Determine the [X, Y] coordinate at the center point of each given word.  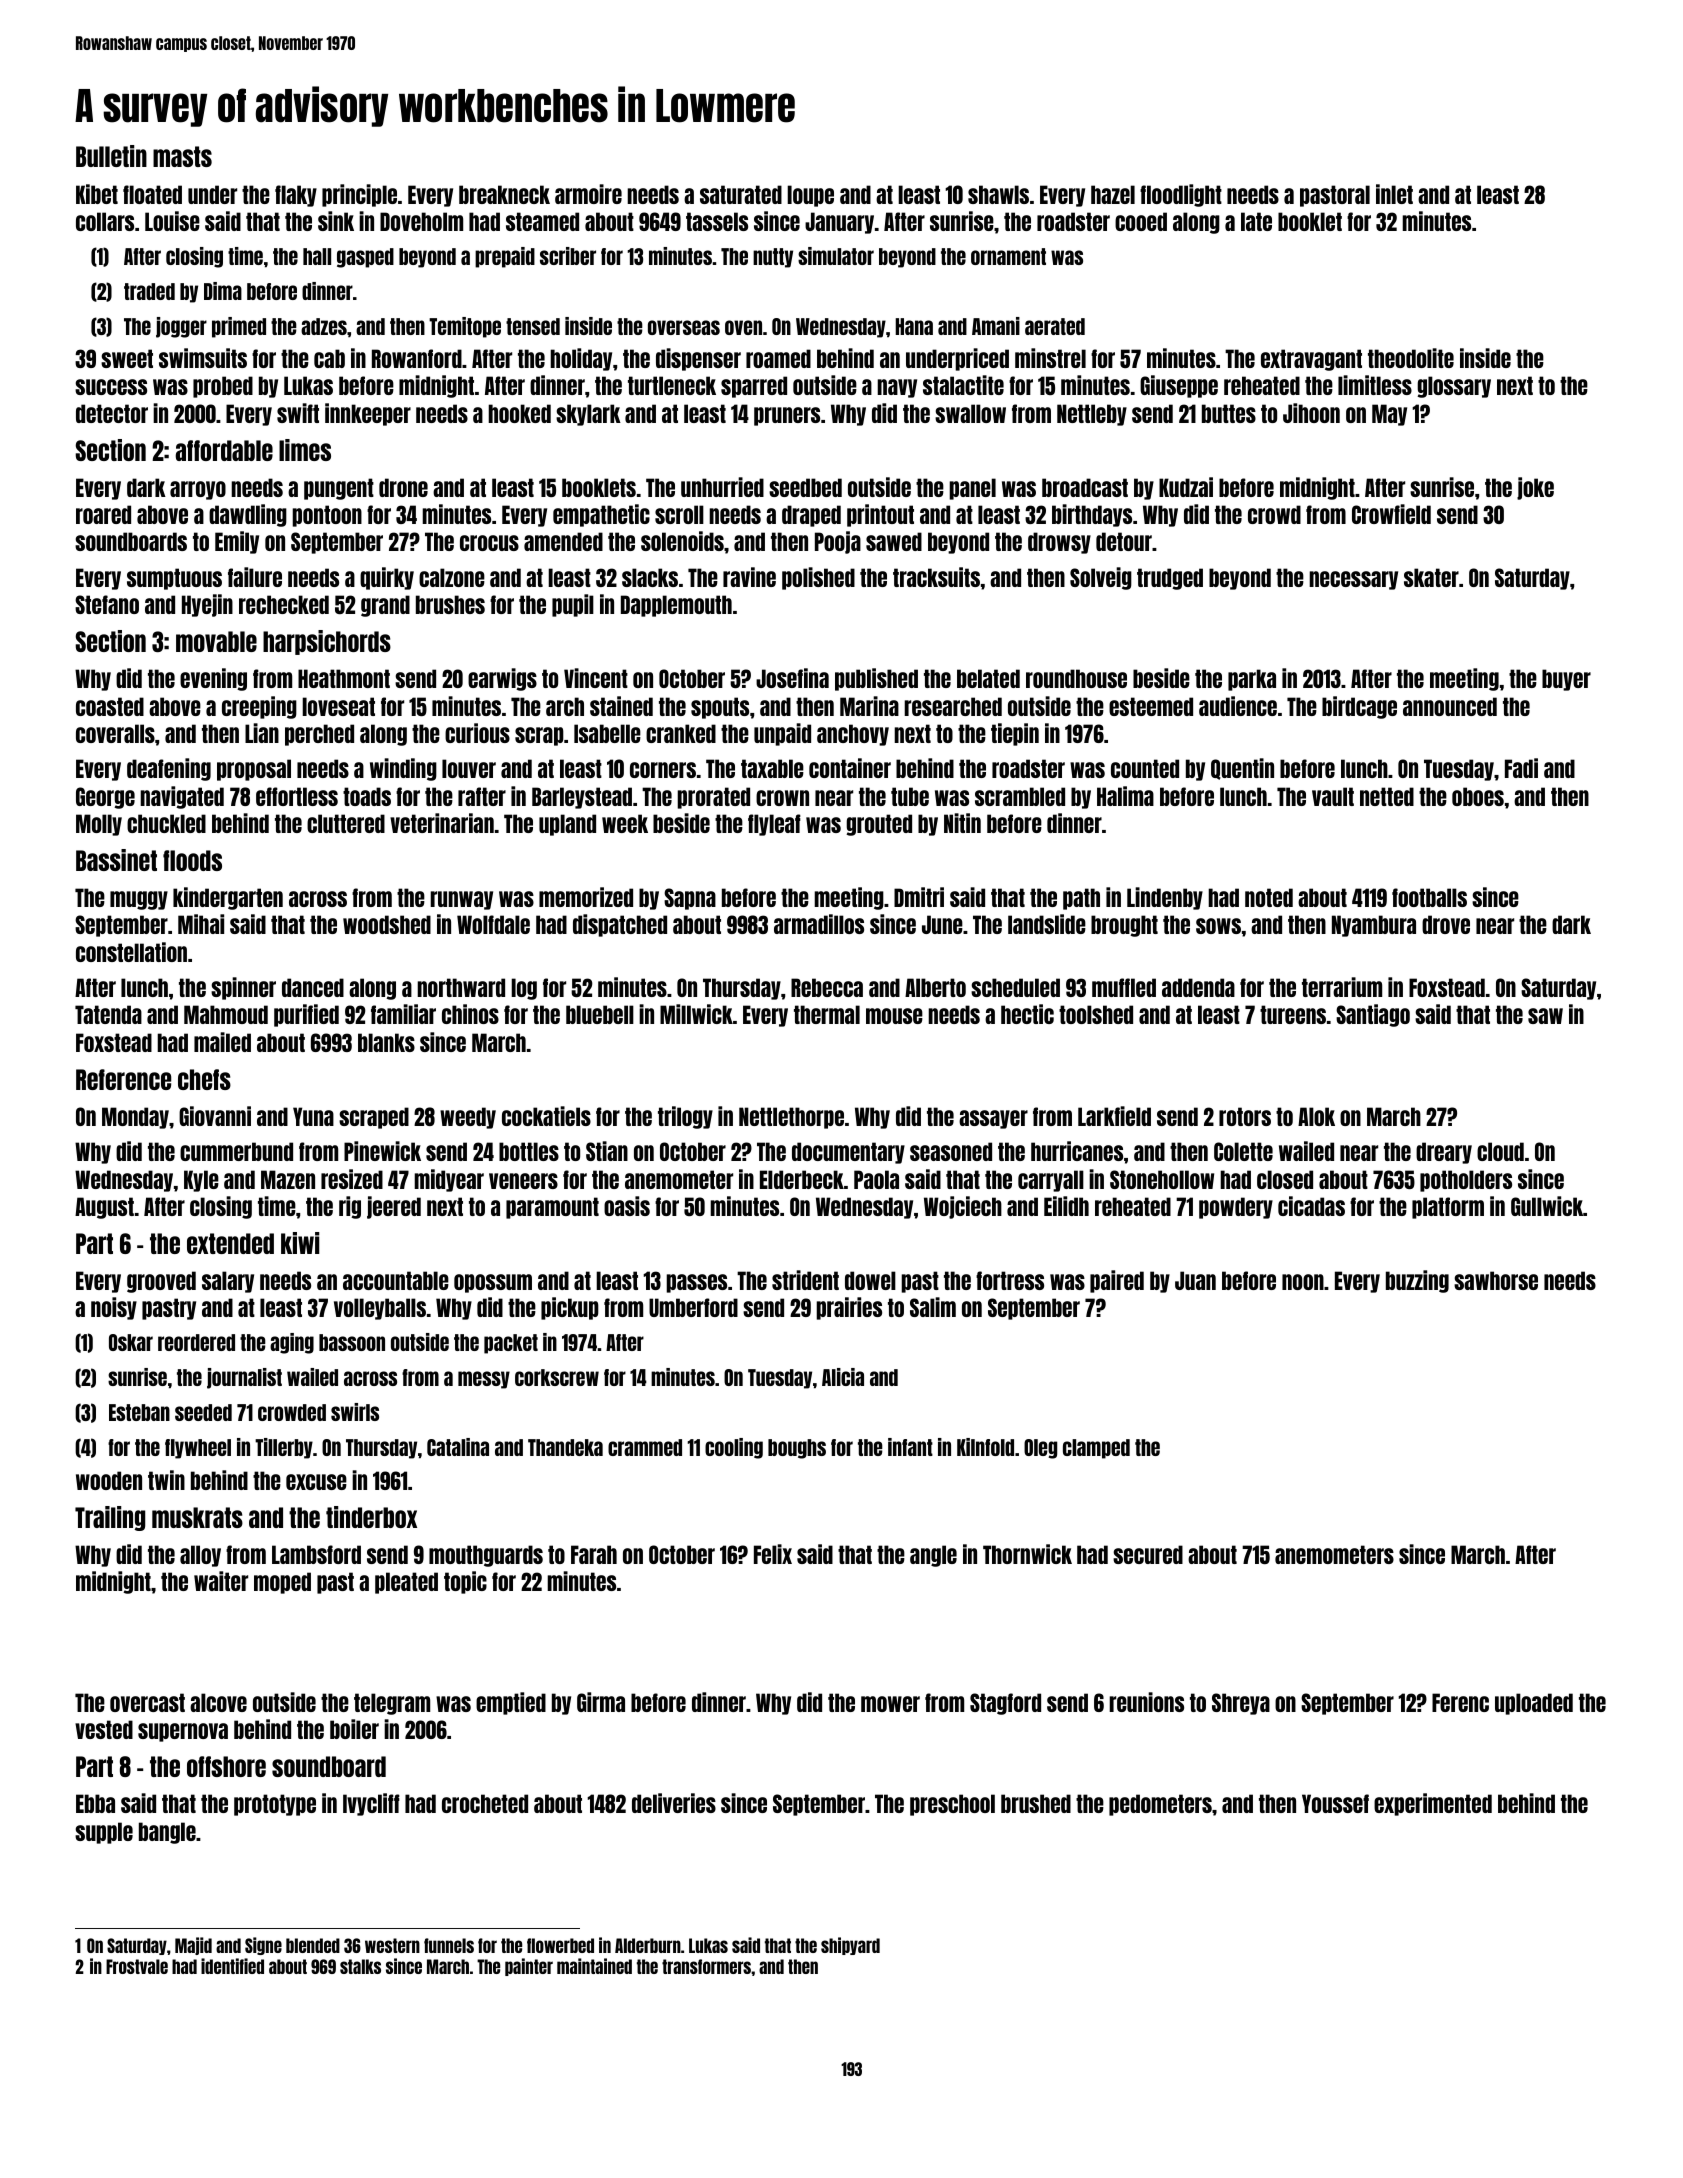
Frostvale [137, 1966]
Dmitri [919, 897]
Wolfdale [493, 924]
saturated [741, 194]
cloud [1500, 1151]
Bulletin [111, 156]
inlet [1394, 194]
